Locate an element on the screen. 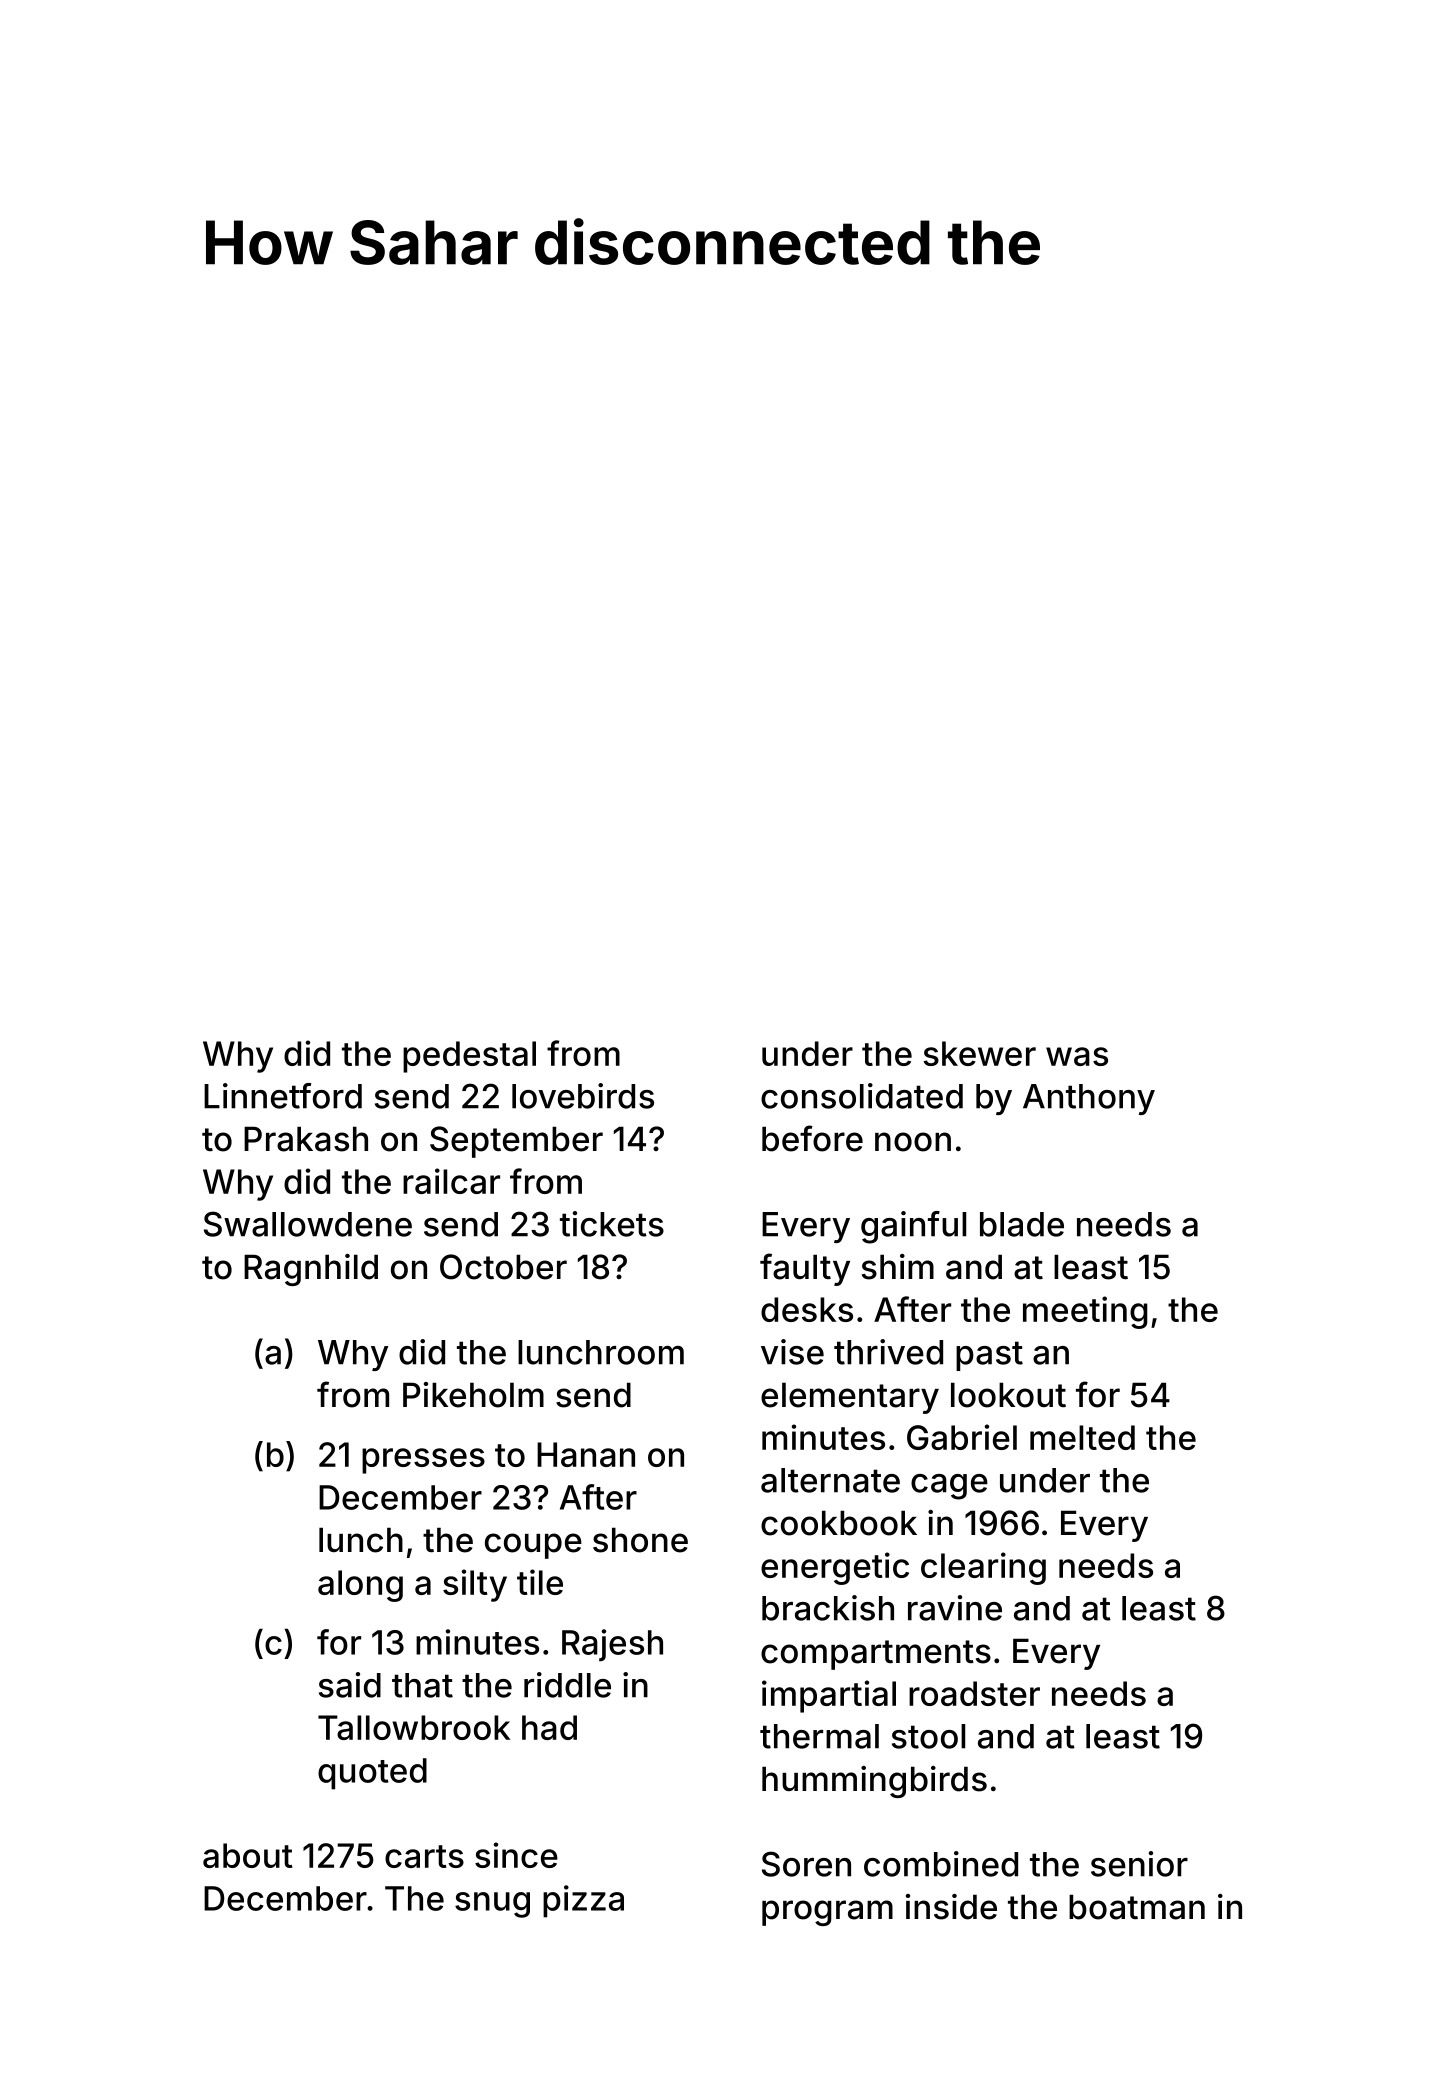  skewer is located at coordinates (979, 1053).
